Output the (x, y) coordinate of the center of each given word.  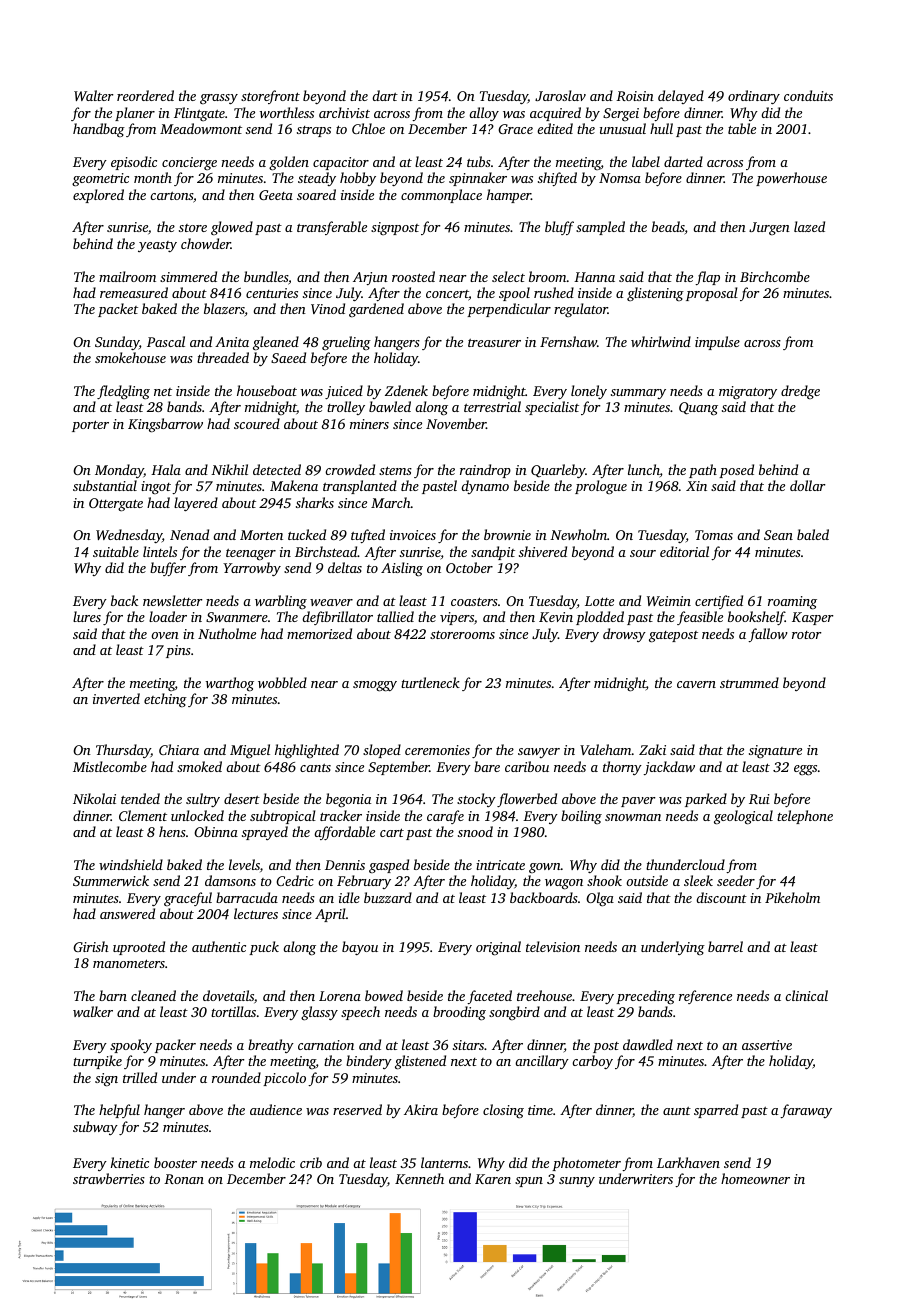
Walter (93, 95)
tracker (341, 815)
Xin (696, 486)
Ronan (184, 1179)
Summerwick (111, 880)
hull (661, 128)
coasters (474, 601)
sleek (698, 880)
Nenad (189, 534)
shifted (557, 179)
